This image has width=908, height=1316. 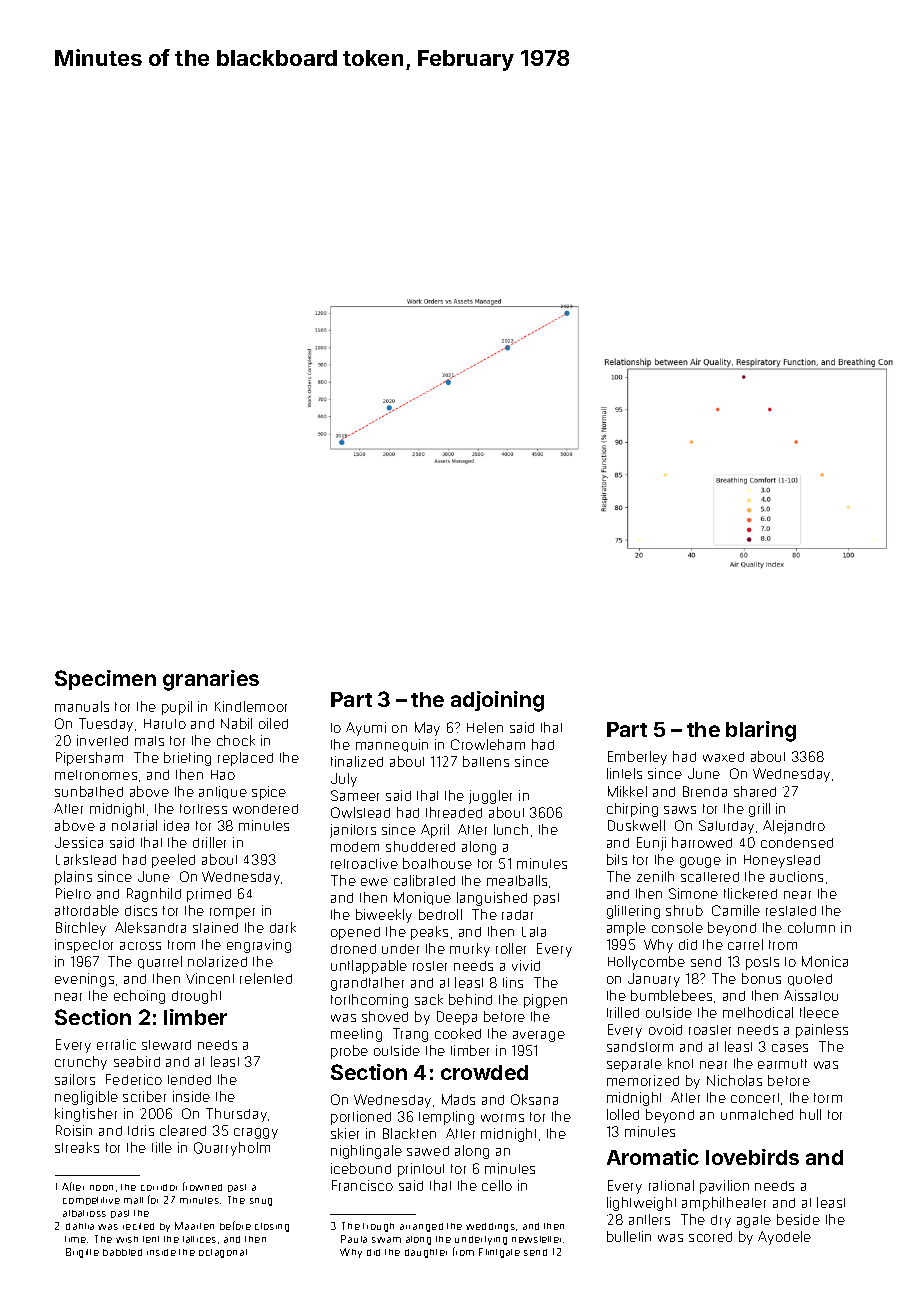 I want to click on romper, so click(x=232, y=913).
